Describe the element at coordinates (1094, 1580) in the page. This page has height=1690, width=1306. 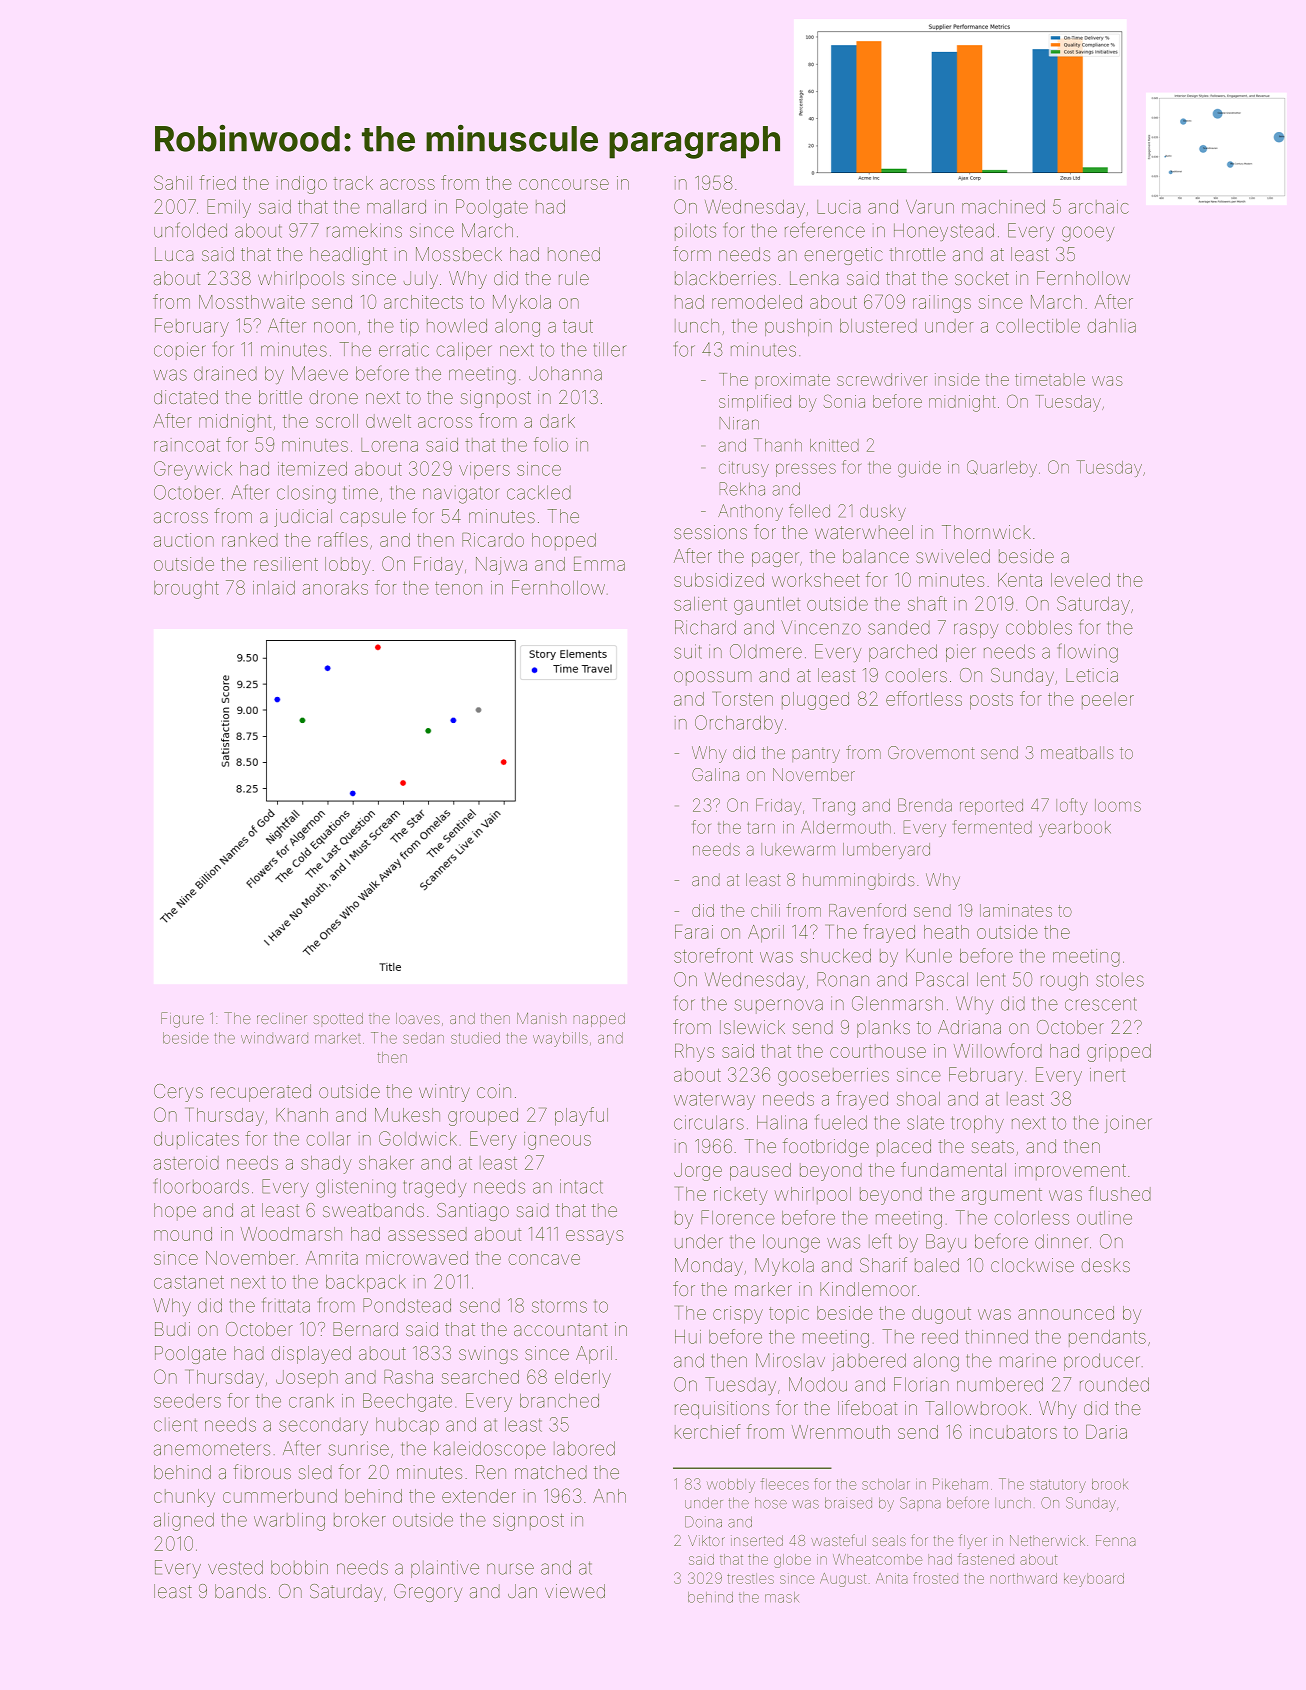
I see `keyboard` at that location.
